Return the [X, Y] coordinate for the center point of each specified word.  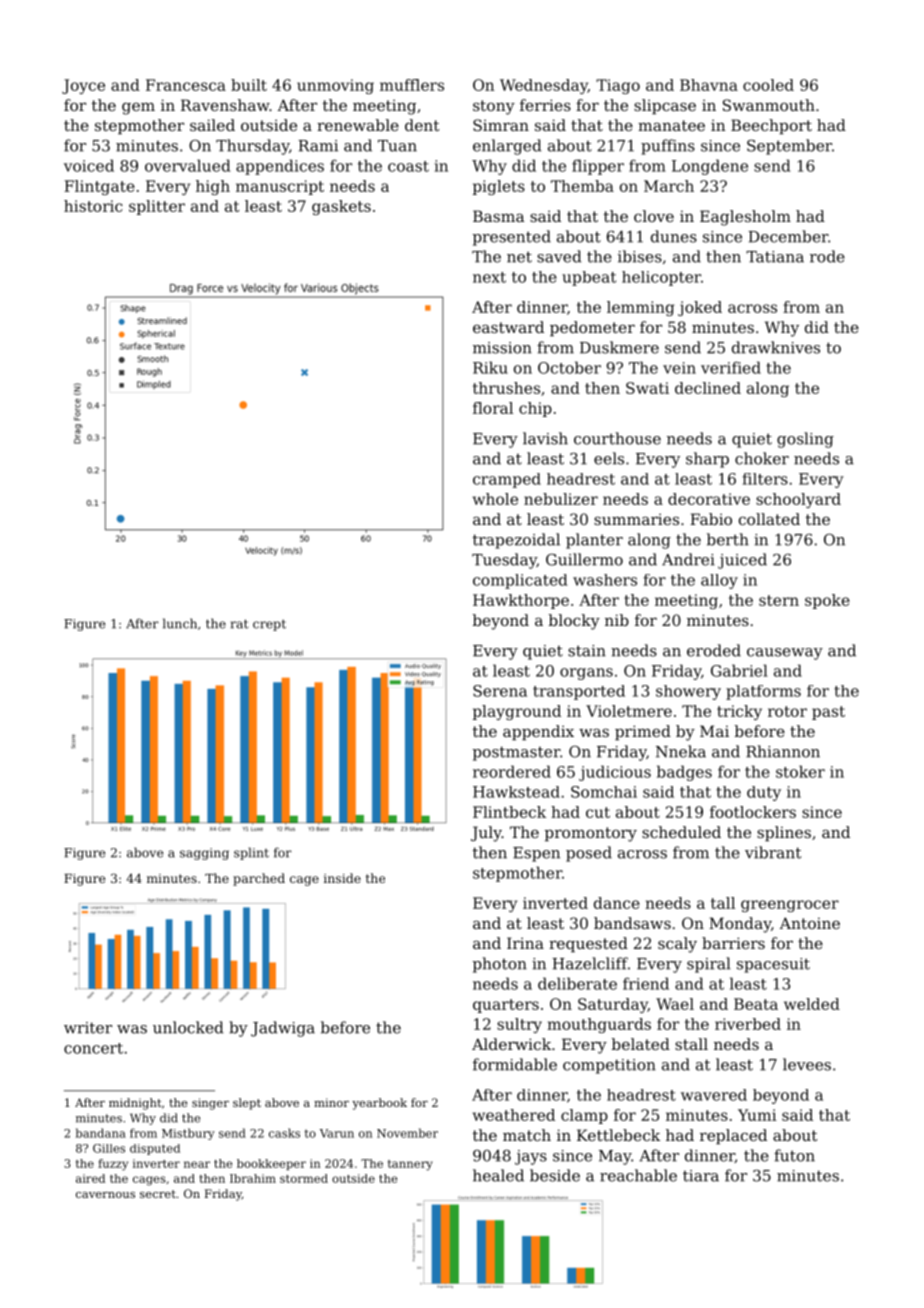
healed [498, 1175]
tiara [701, 1176]
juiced [742, 561]
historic [93, 206]
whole [495, 499]
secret [158, 1194]
